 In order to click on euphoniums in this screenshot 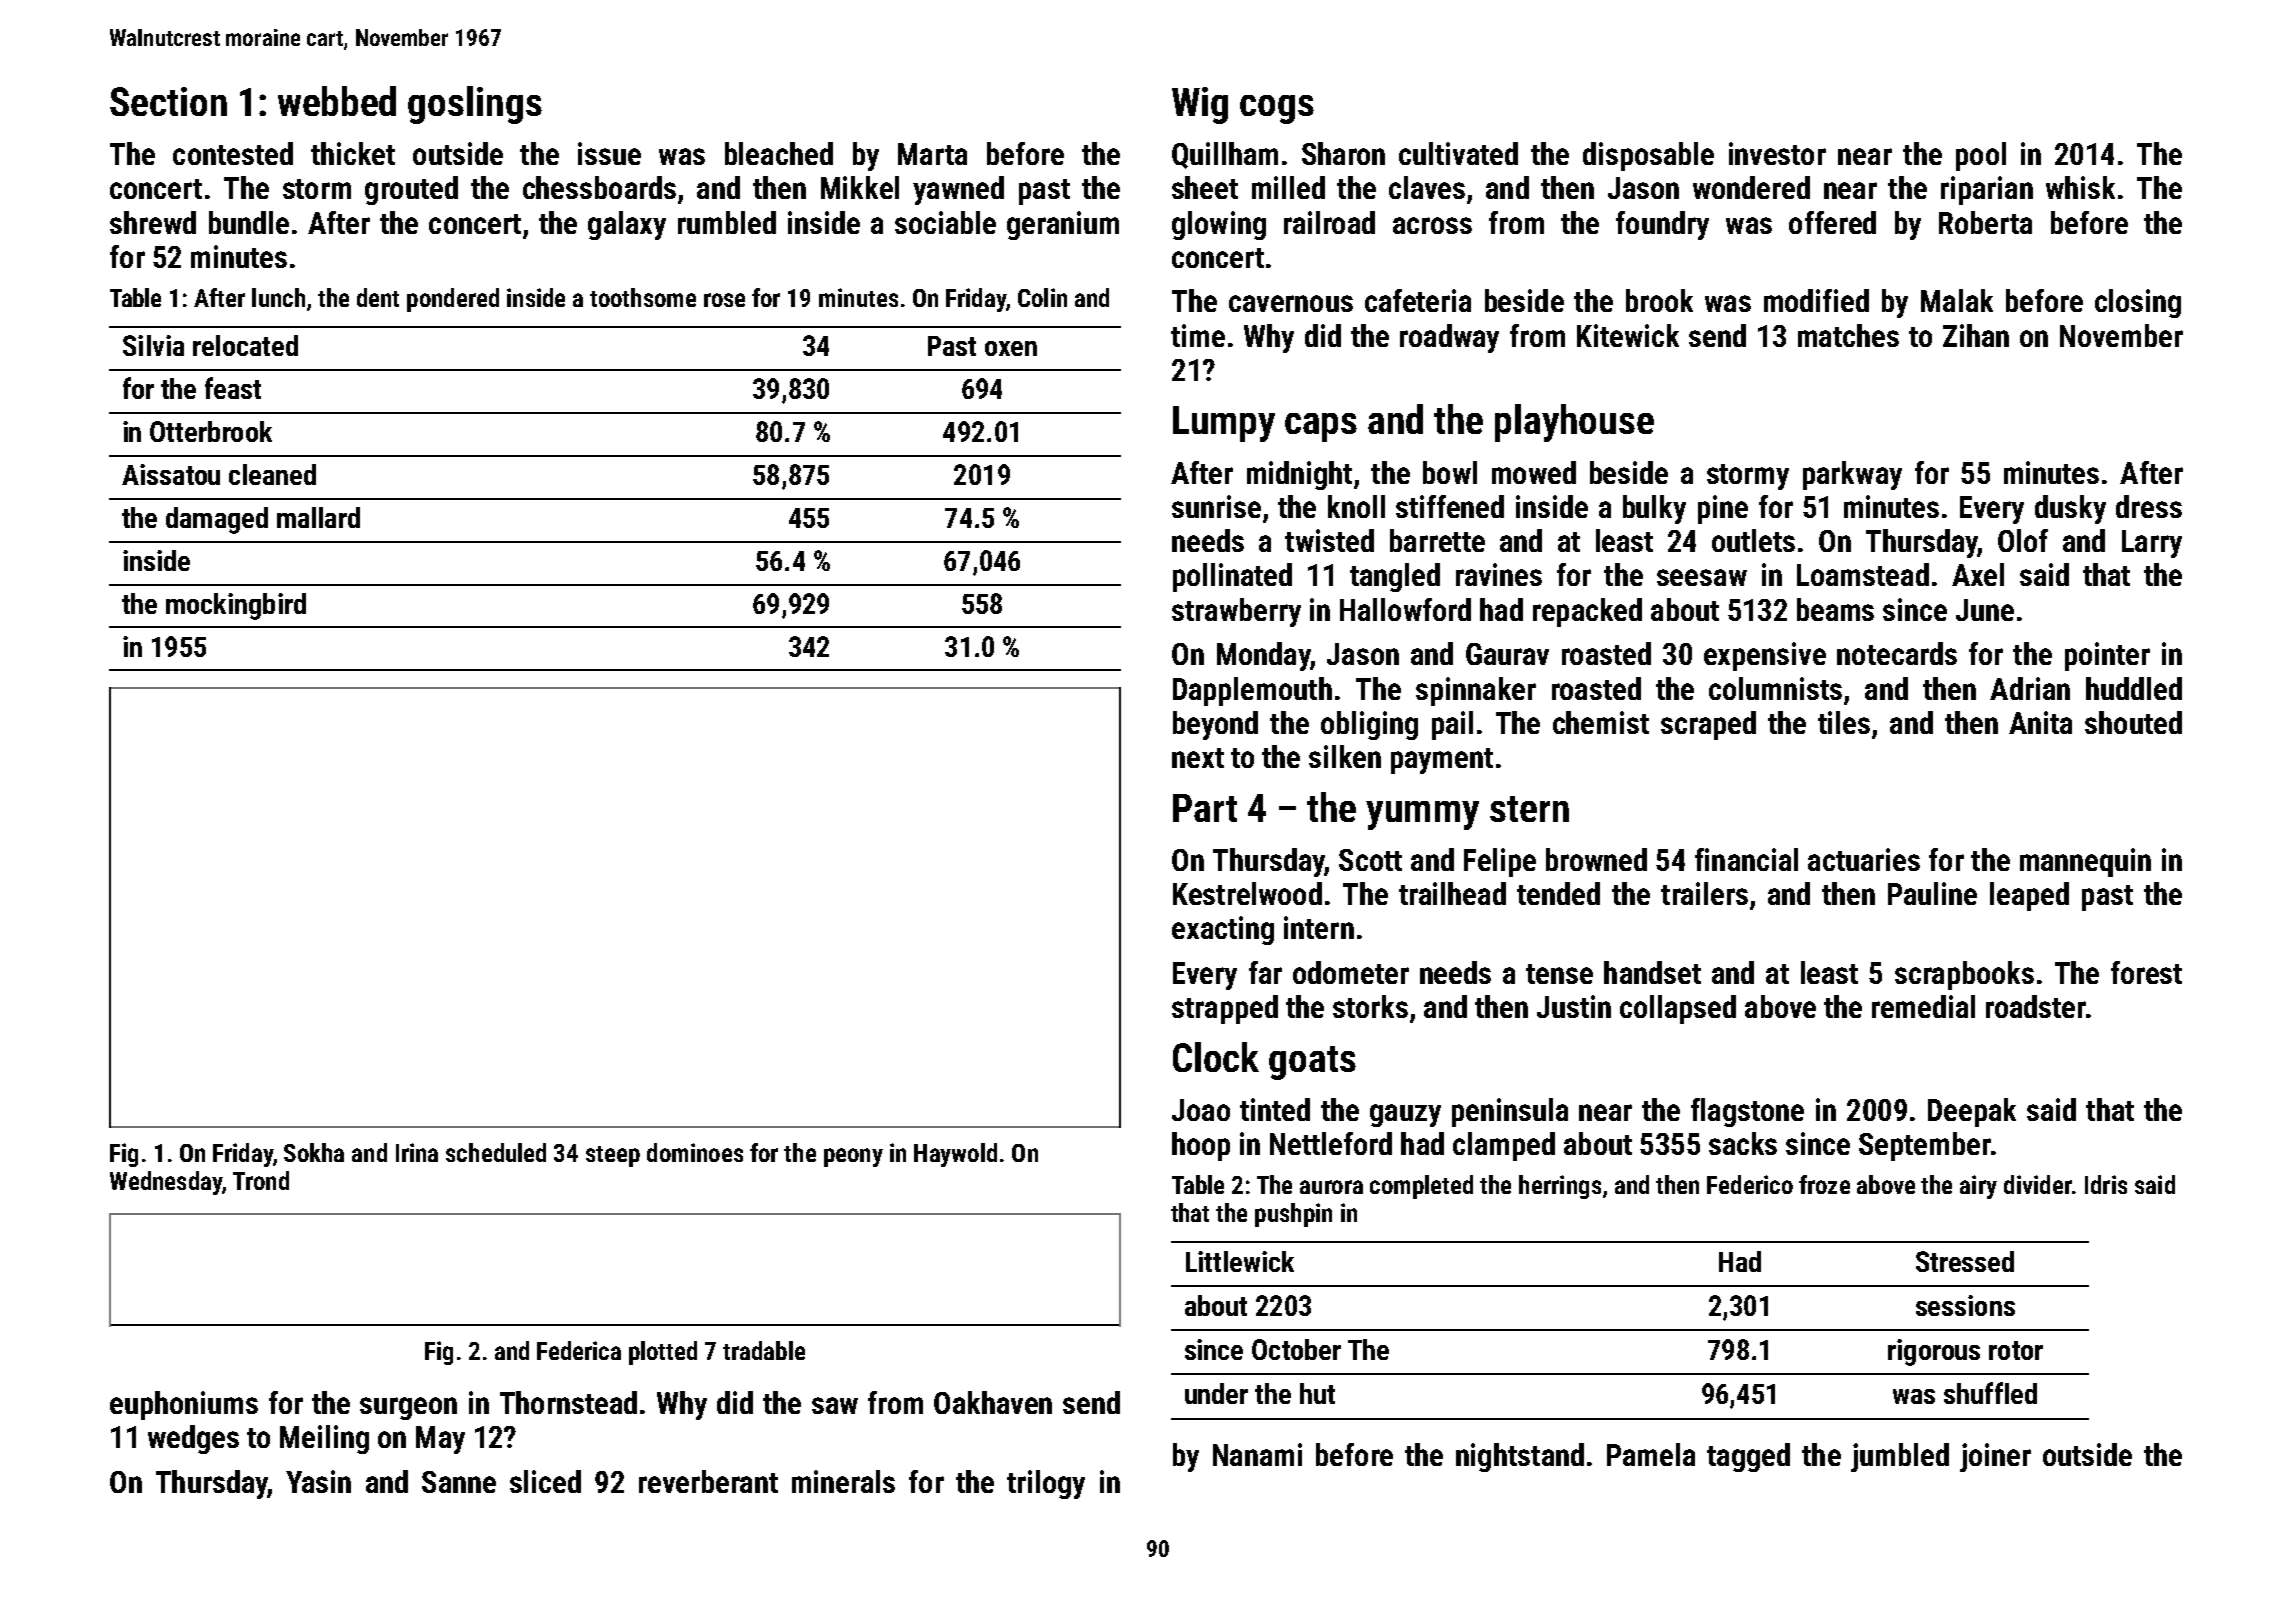, I will do `click(184, 1405)`.
